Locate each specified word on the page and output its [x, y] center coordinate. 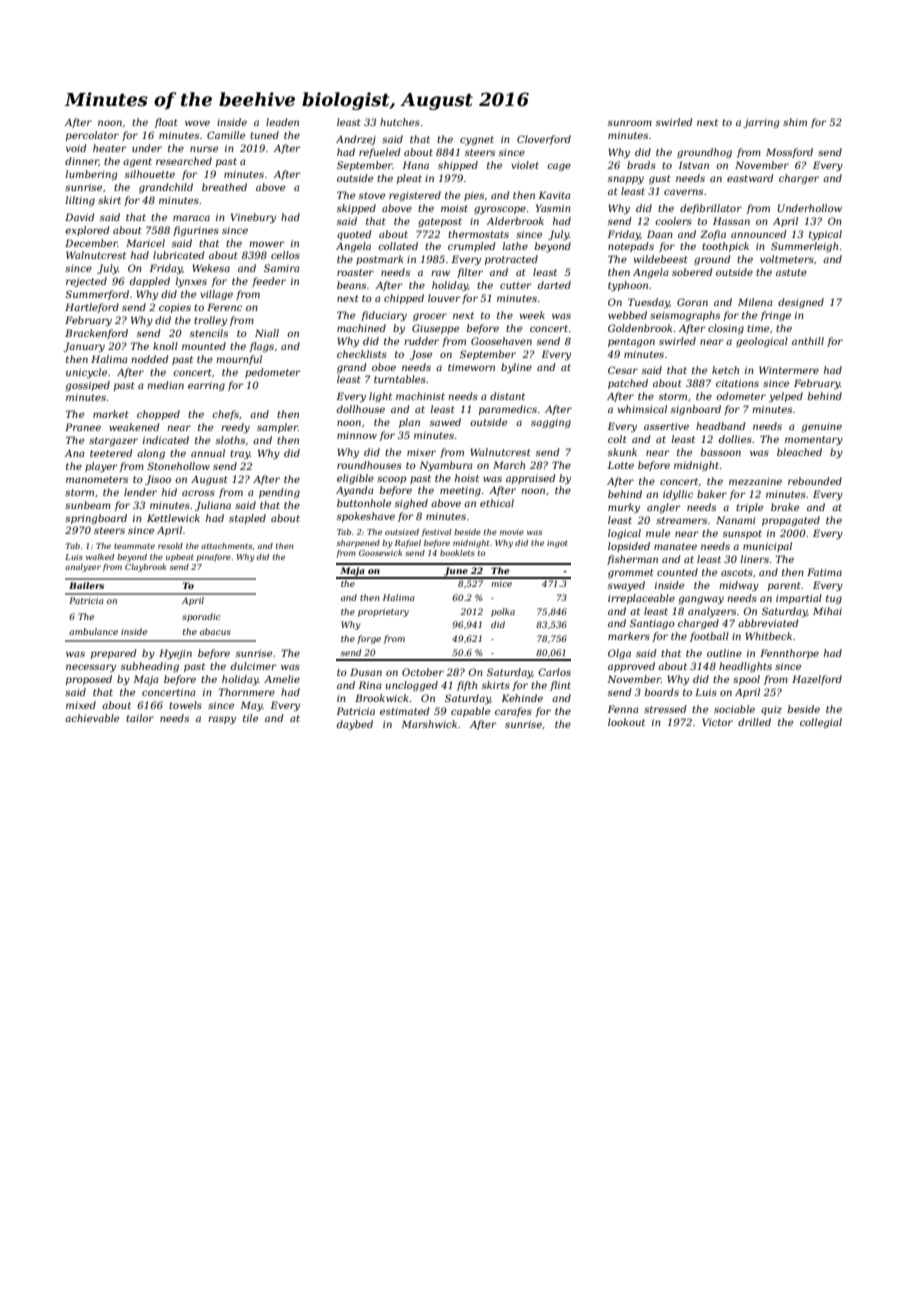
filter [470, 273]
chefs [225, 415]
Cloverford [544, 140]
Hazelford [817, 680]
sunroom [630, 123]
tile [250, 718]
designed [801, 303]
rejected [86, 282]
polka [503, 612]
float [165, 123]
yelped [786, 397]
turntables [400, 379]
